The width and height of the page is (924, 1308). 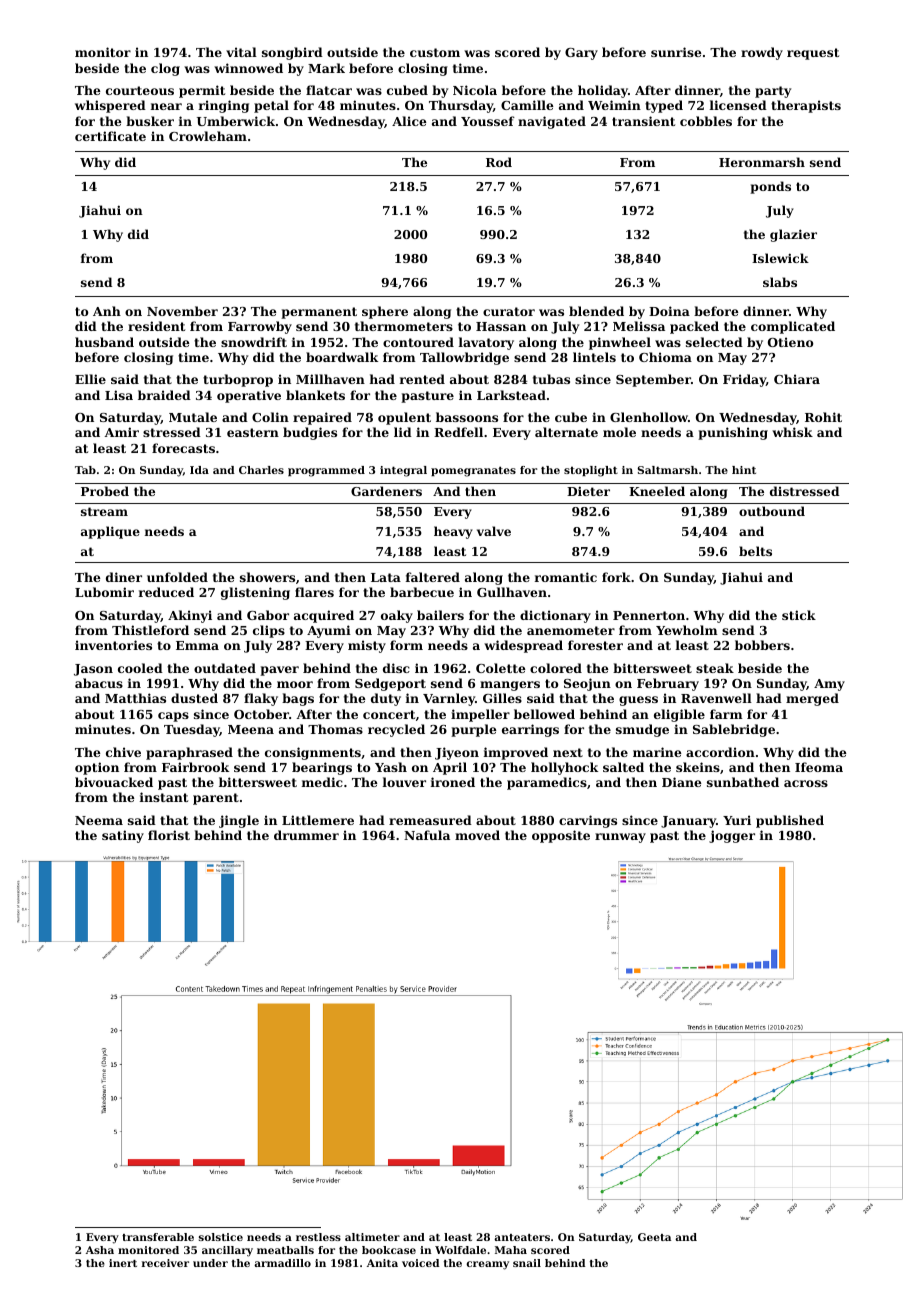 What do you see at coordinates (107, 311) in the page?
I see `Anh` at bounding box center [107, 311].
